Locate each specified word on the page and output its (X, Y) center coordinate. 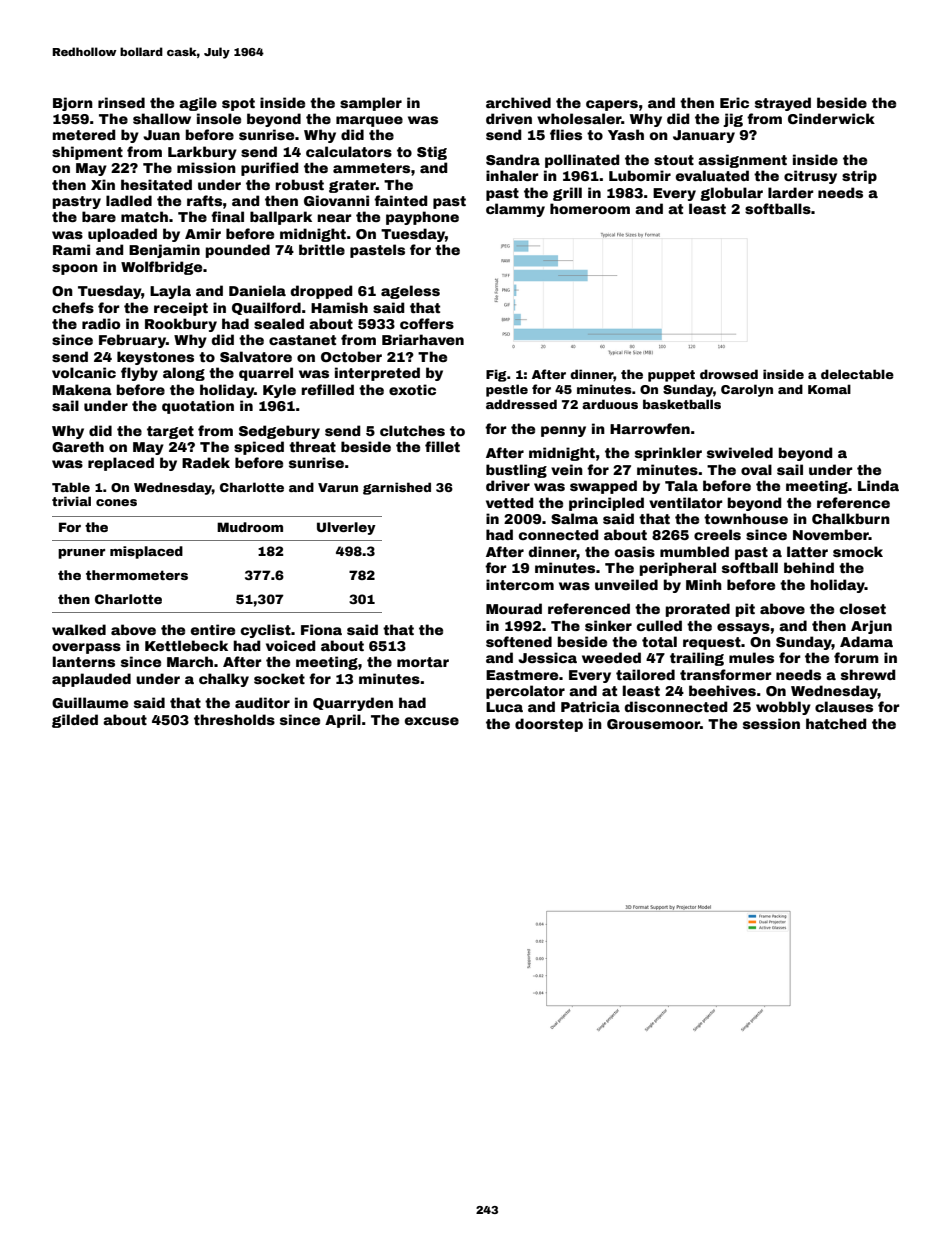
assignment (742, 161)
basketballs (682, 404)
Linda (878, 485)
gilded (75, 721)
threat (312, 446)
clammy (515, 210)
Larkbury (202, 153)
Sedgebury (279, 432)
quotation (198, 407)
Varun (338, 487)
